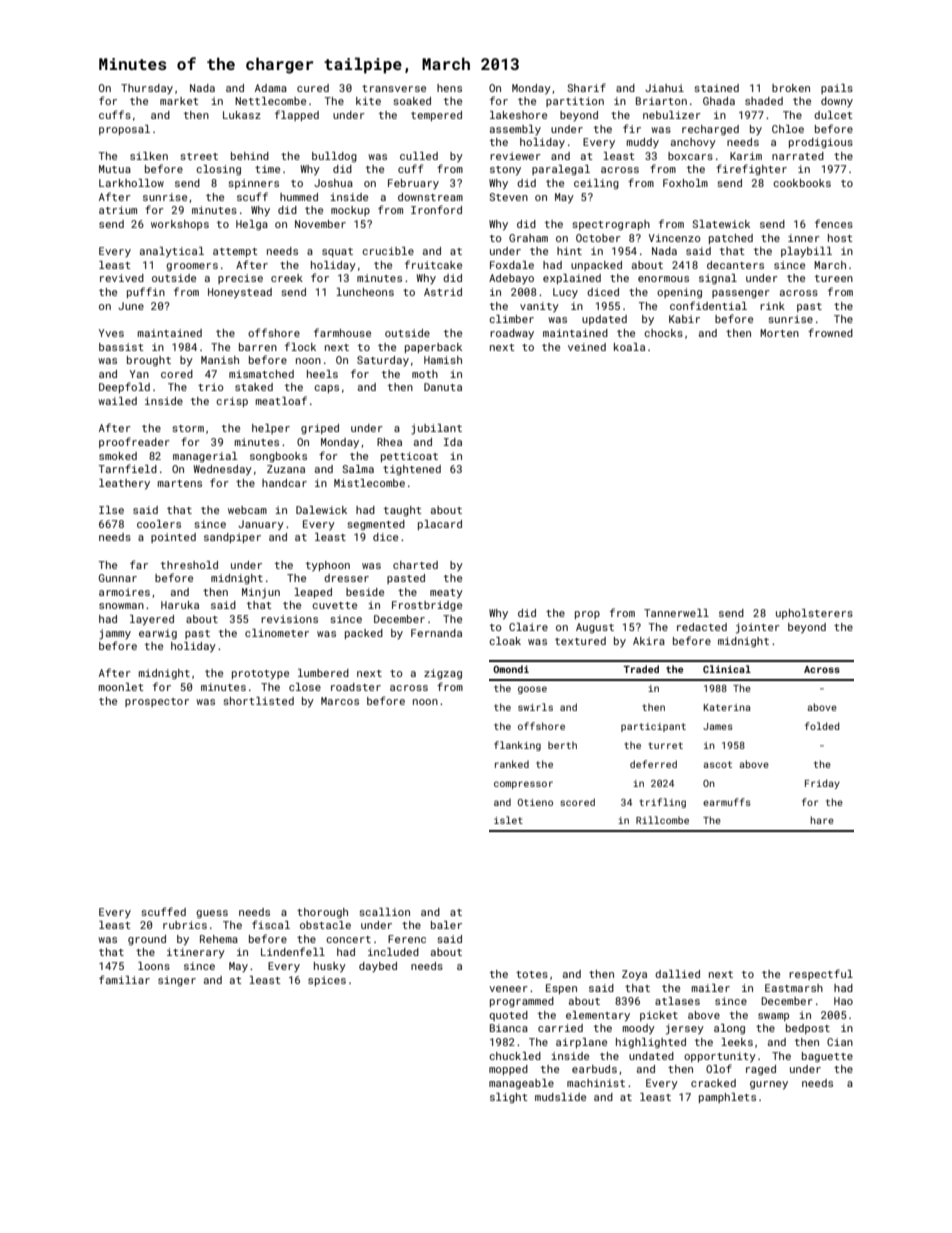 The image size is (952, 1233). What do you see at coordinates (157, 702) in the screenshot?
I see `prospector` at bounding box center [157, 702].
